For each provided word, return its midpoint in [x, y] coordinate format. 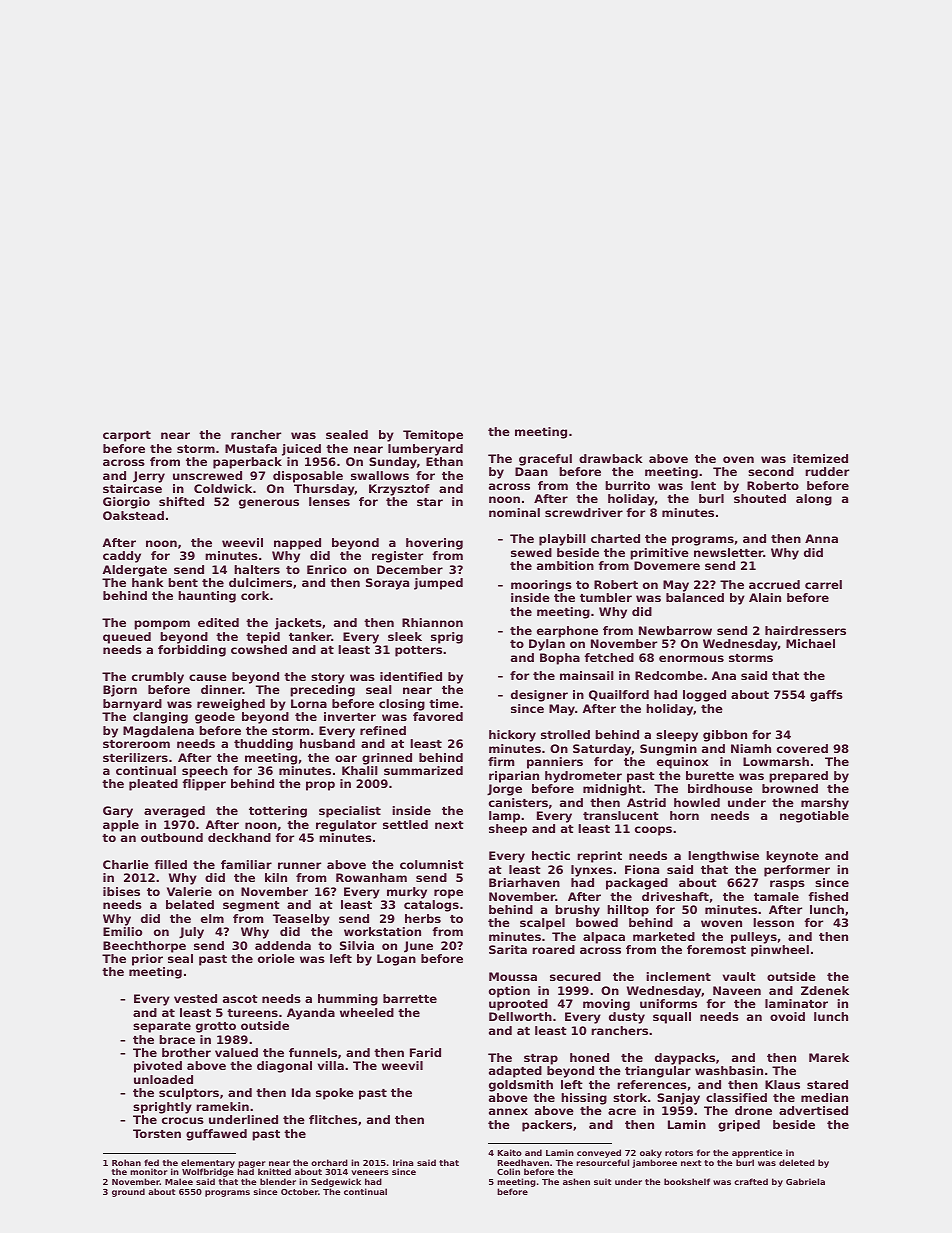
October [299, 1191]
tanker [310, 636]
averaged [174, 812]
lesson [773, 922]
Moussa [513, 976]
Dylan [547, 645]
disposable [308, 477]
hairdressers [805, 630]
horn [684, 815]
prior [147, 960]
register [397, 557]
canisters [518, 802]
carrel [823, 584]
